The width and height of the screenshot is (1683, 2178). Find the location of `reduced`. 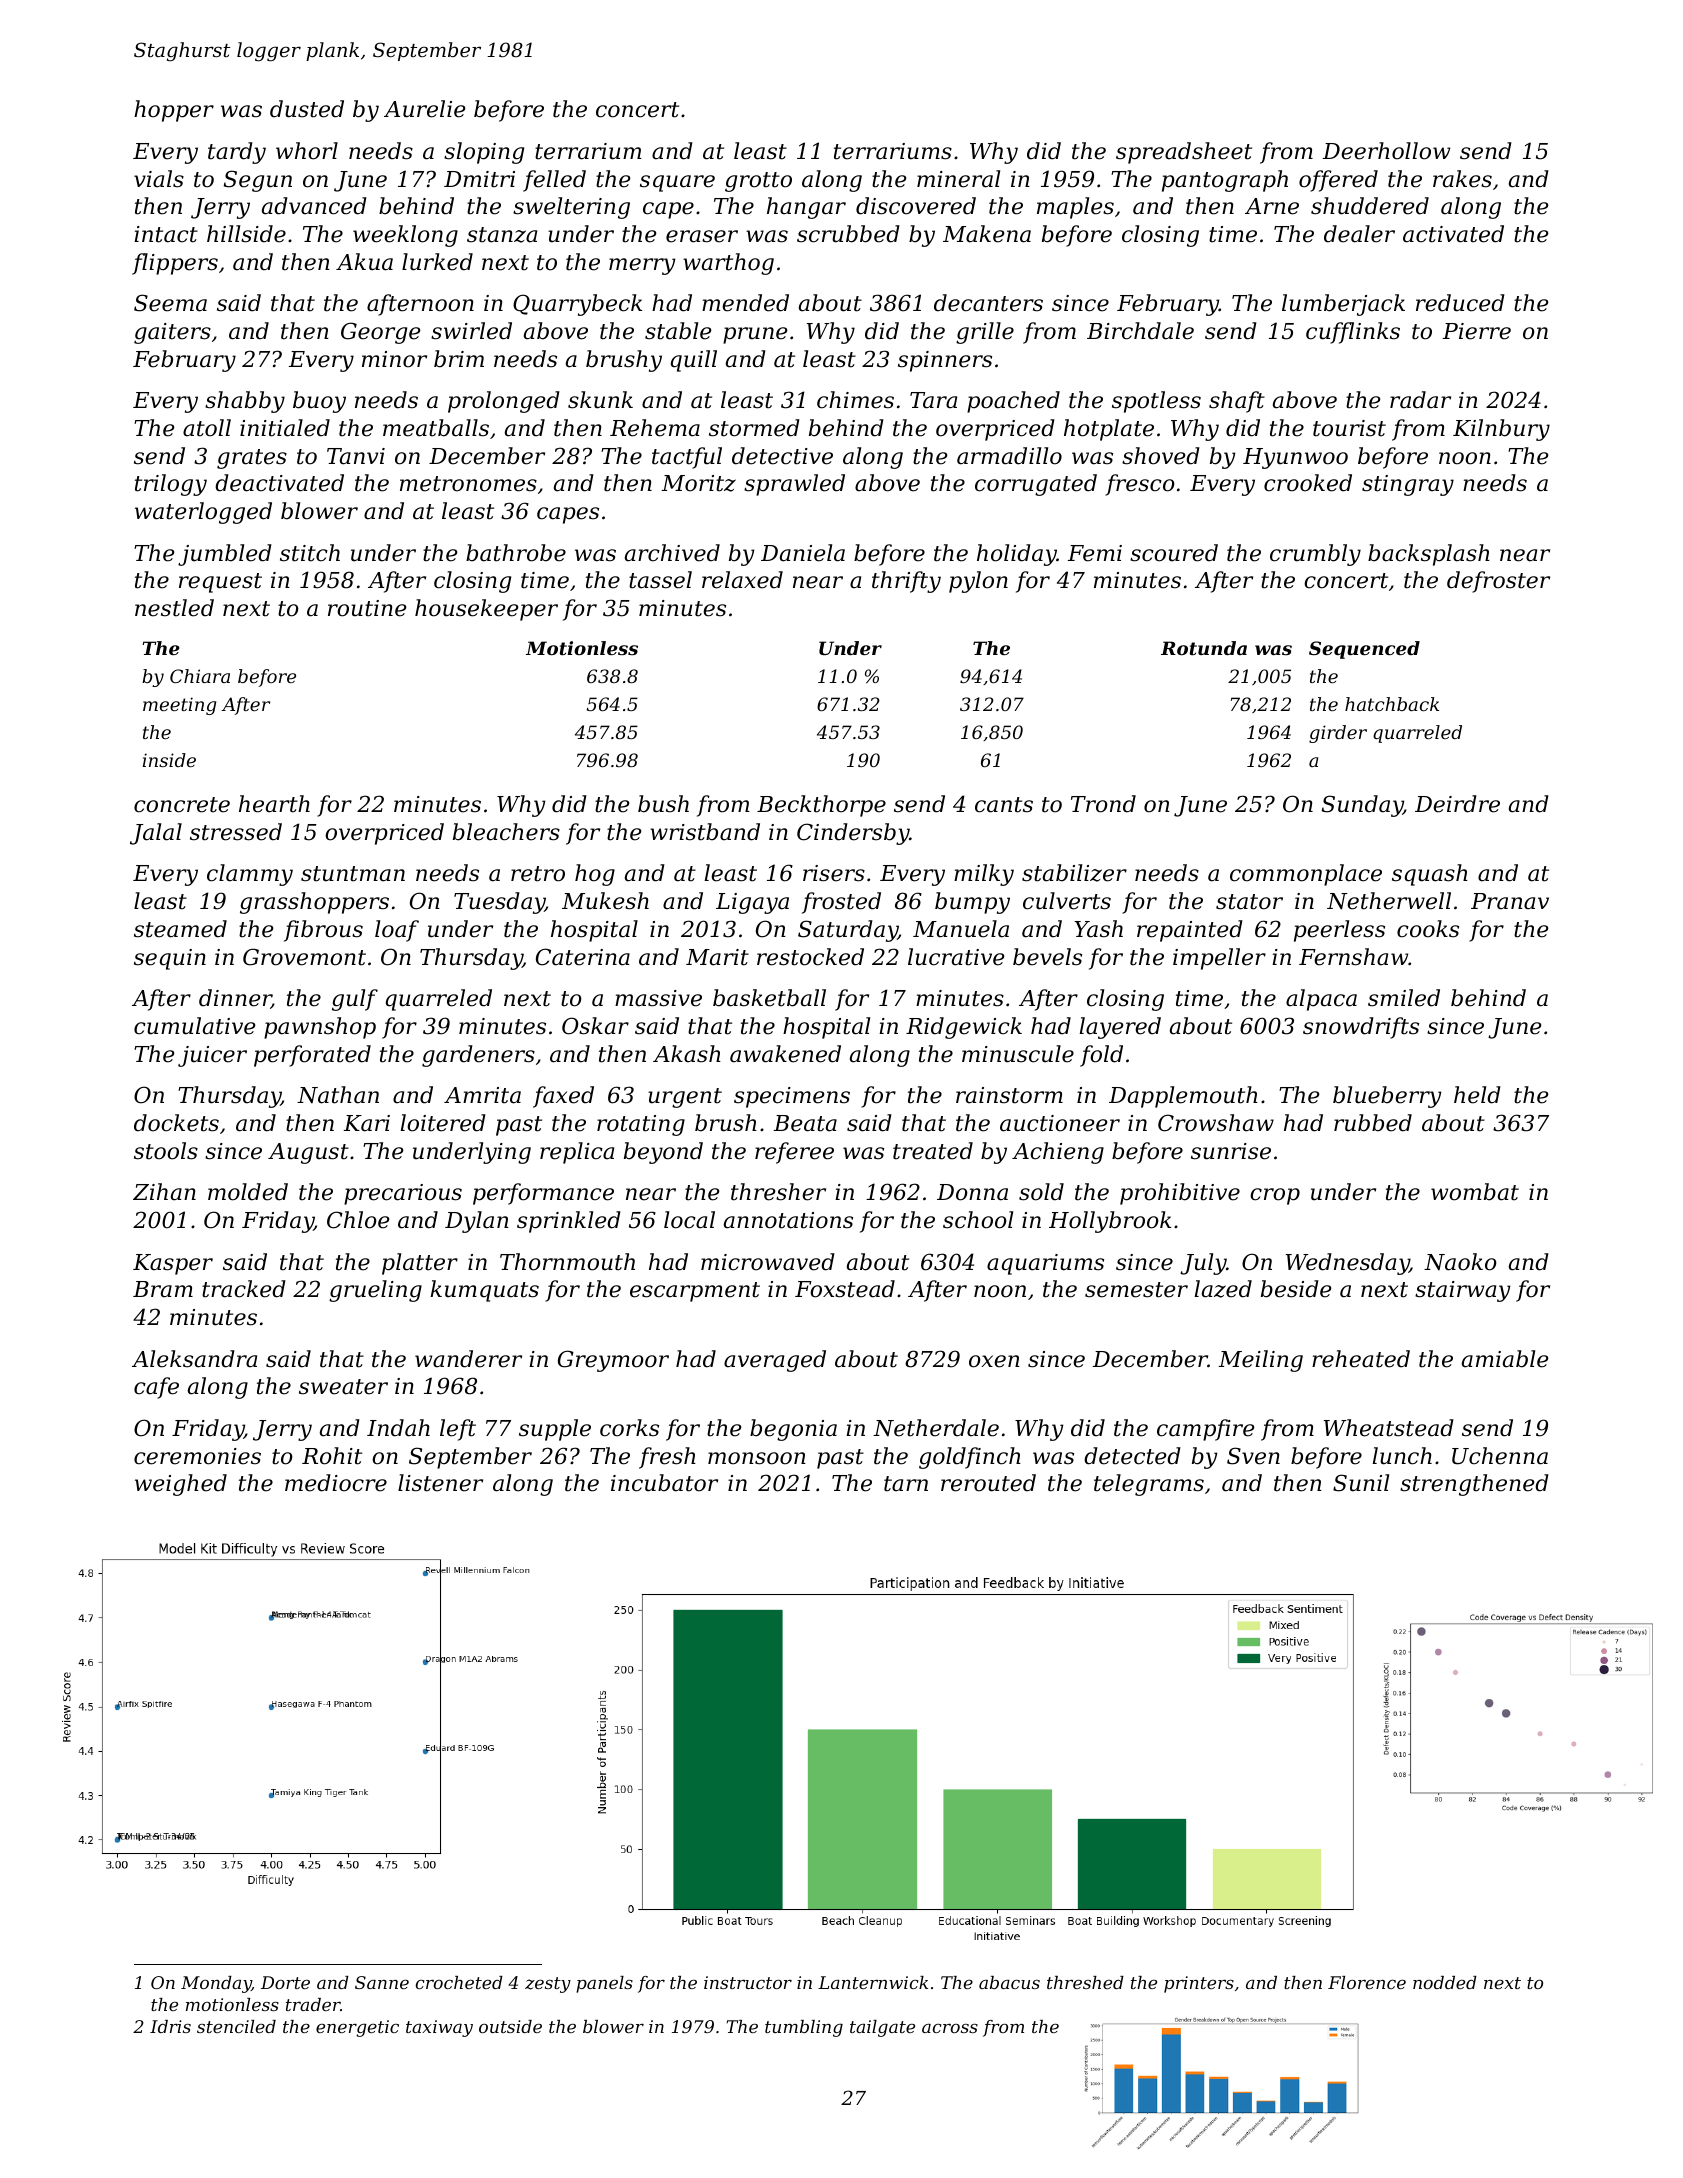

reduced is located at coordinates (1460, 303).
